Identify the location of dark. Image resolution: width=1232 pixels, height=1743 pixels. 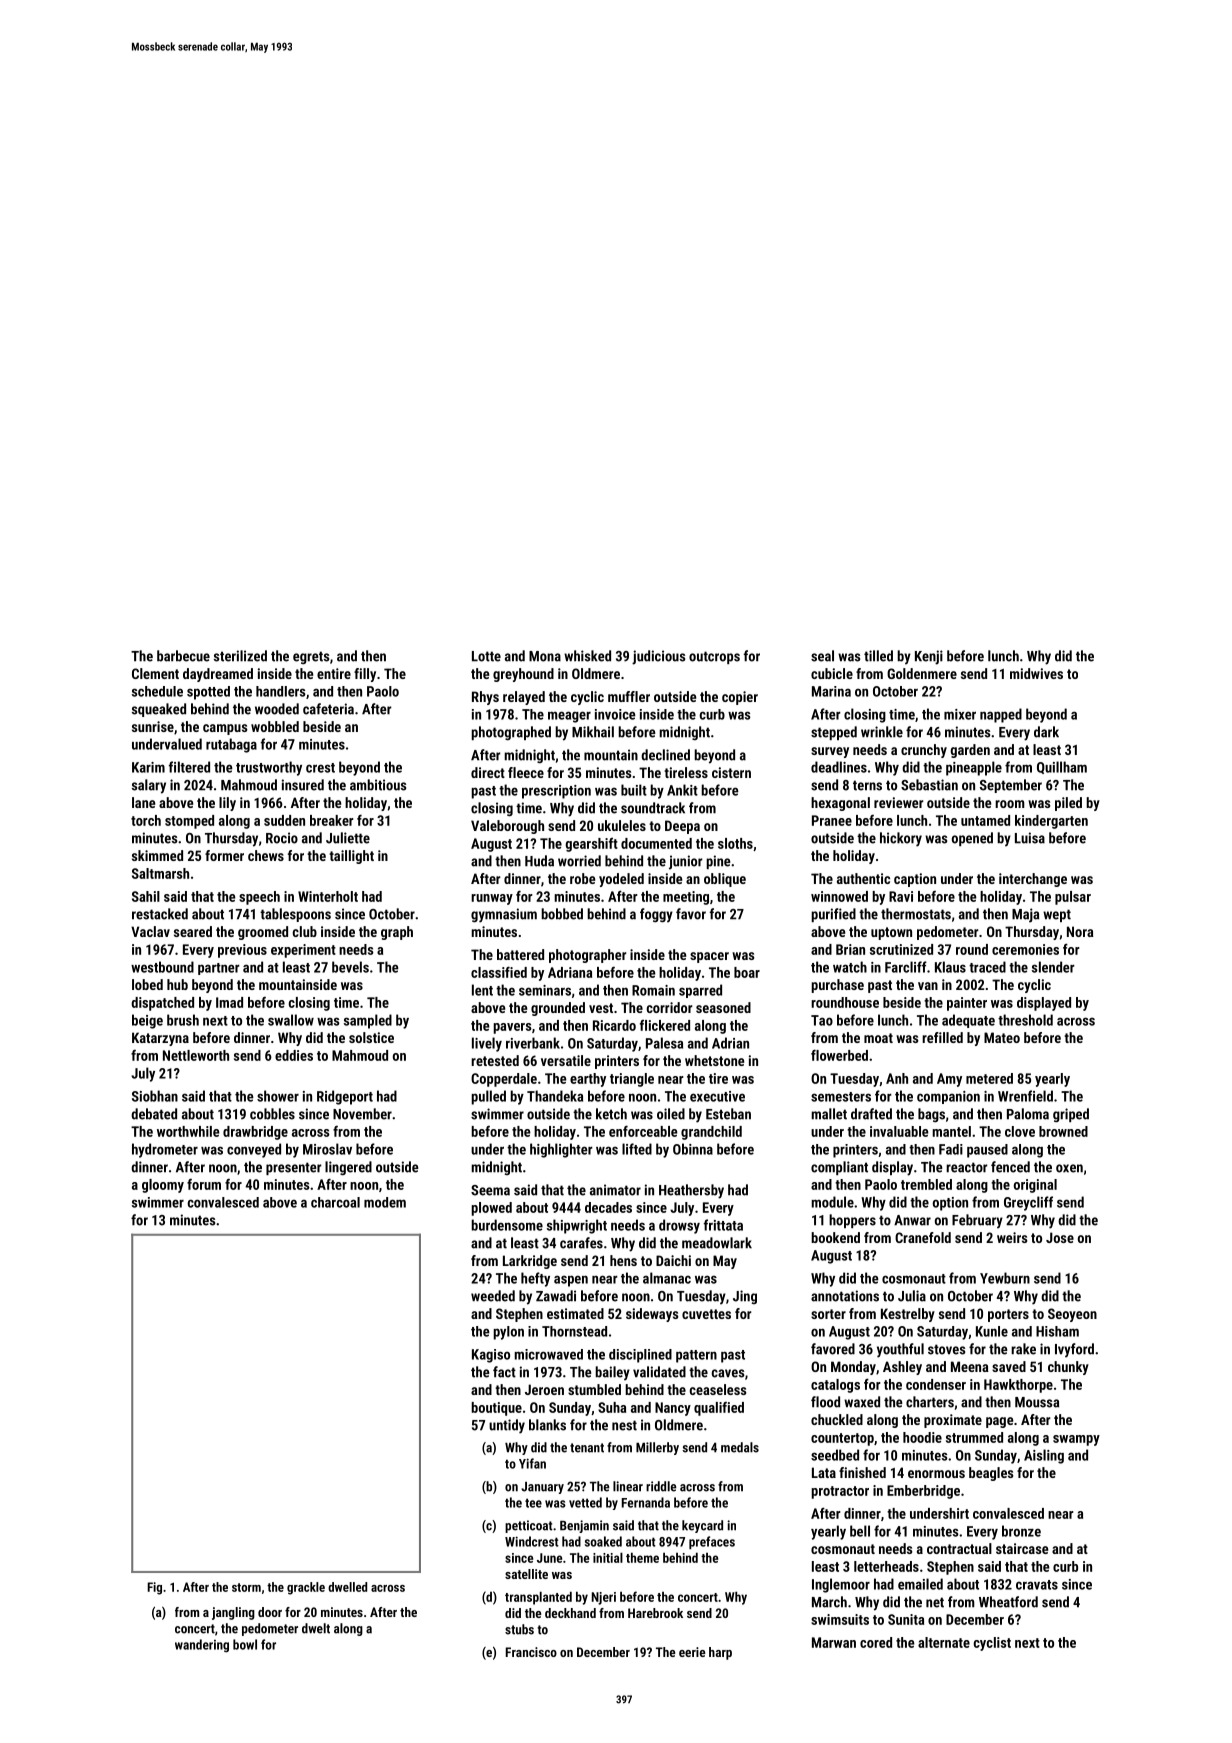
(1046, 732).
